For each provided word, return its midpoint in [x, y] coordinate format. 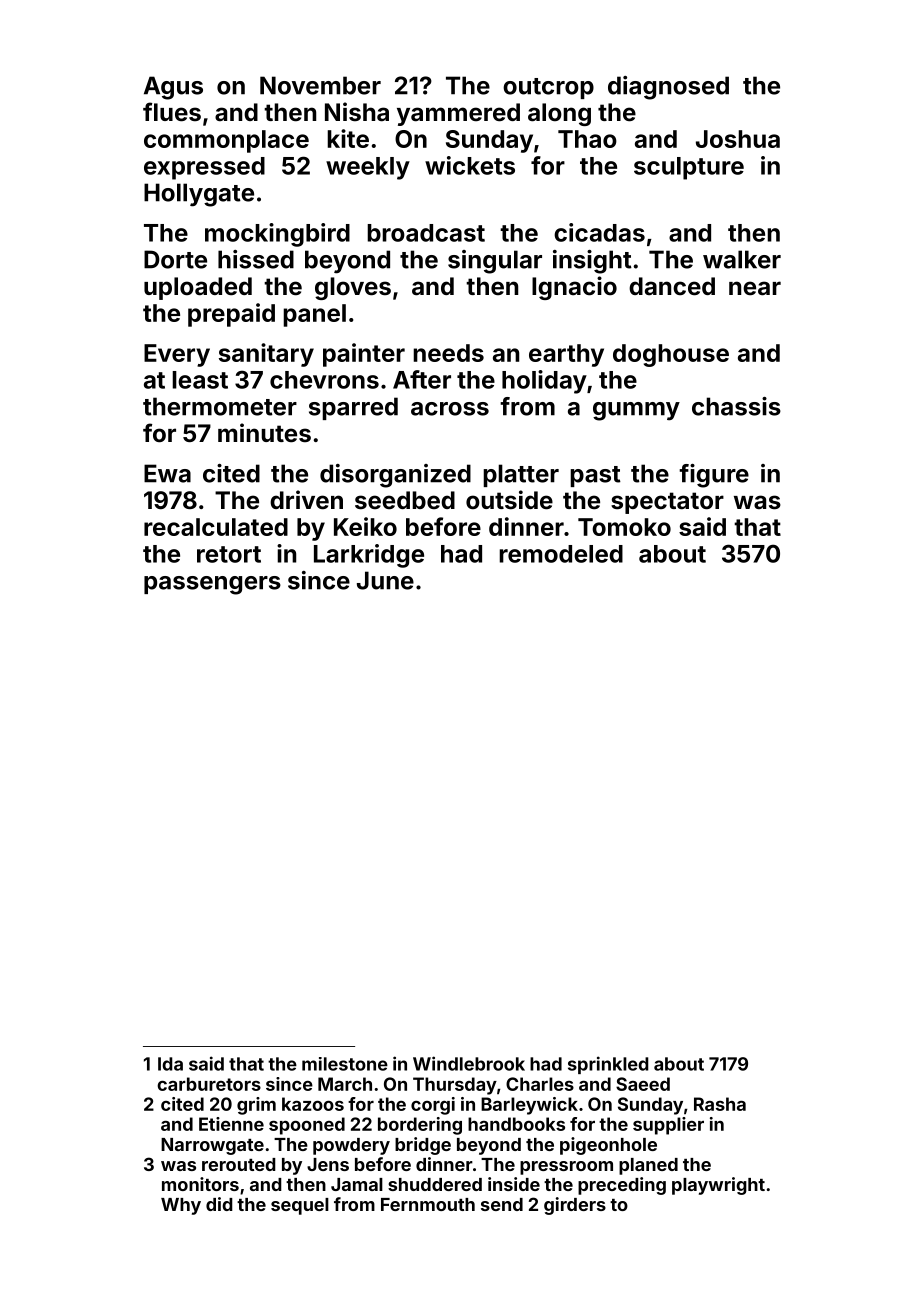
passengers [212, 585]
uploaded [198, 288]
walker [742, 259]
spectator [667, 503]
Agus [173, 88]
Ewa [167, 473]
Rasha [720, 1104]
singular [495, 262]
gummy [636, 411]
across [450, 409]
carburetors [209, 1084]
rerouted [239, 1164]
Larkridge [369, 556]
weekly [368, 168]
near [755, 288]
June [385, 580]
